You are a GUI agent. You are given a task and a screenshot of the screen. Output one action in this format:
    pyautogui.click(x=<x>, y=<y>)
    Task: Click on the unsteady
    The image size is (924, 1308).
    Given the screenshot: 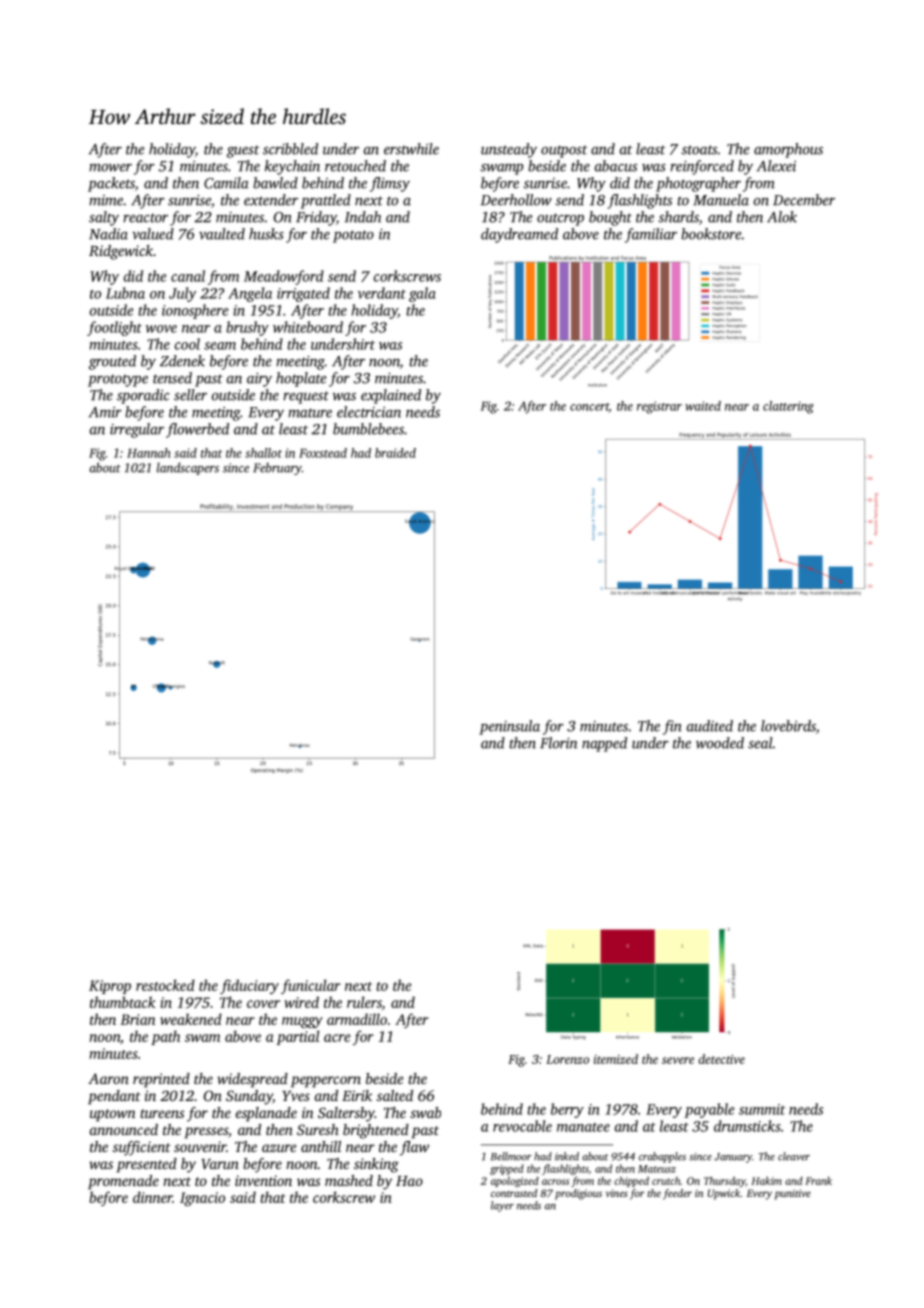 What is the action you would take?
    pyautogui.click(x=509, y=150)
